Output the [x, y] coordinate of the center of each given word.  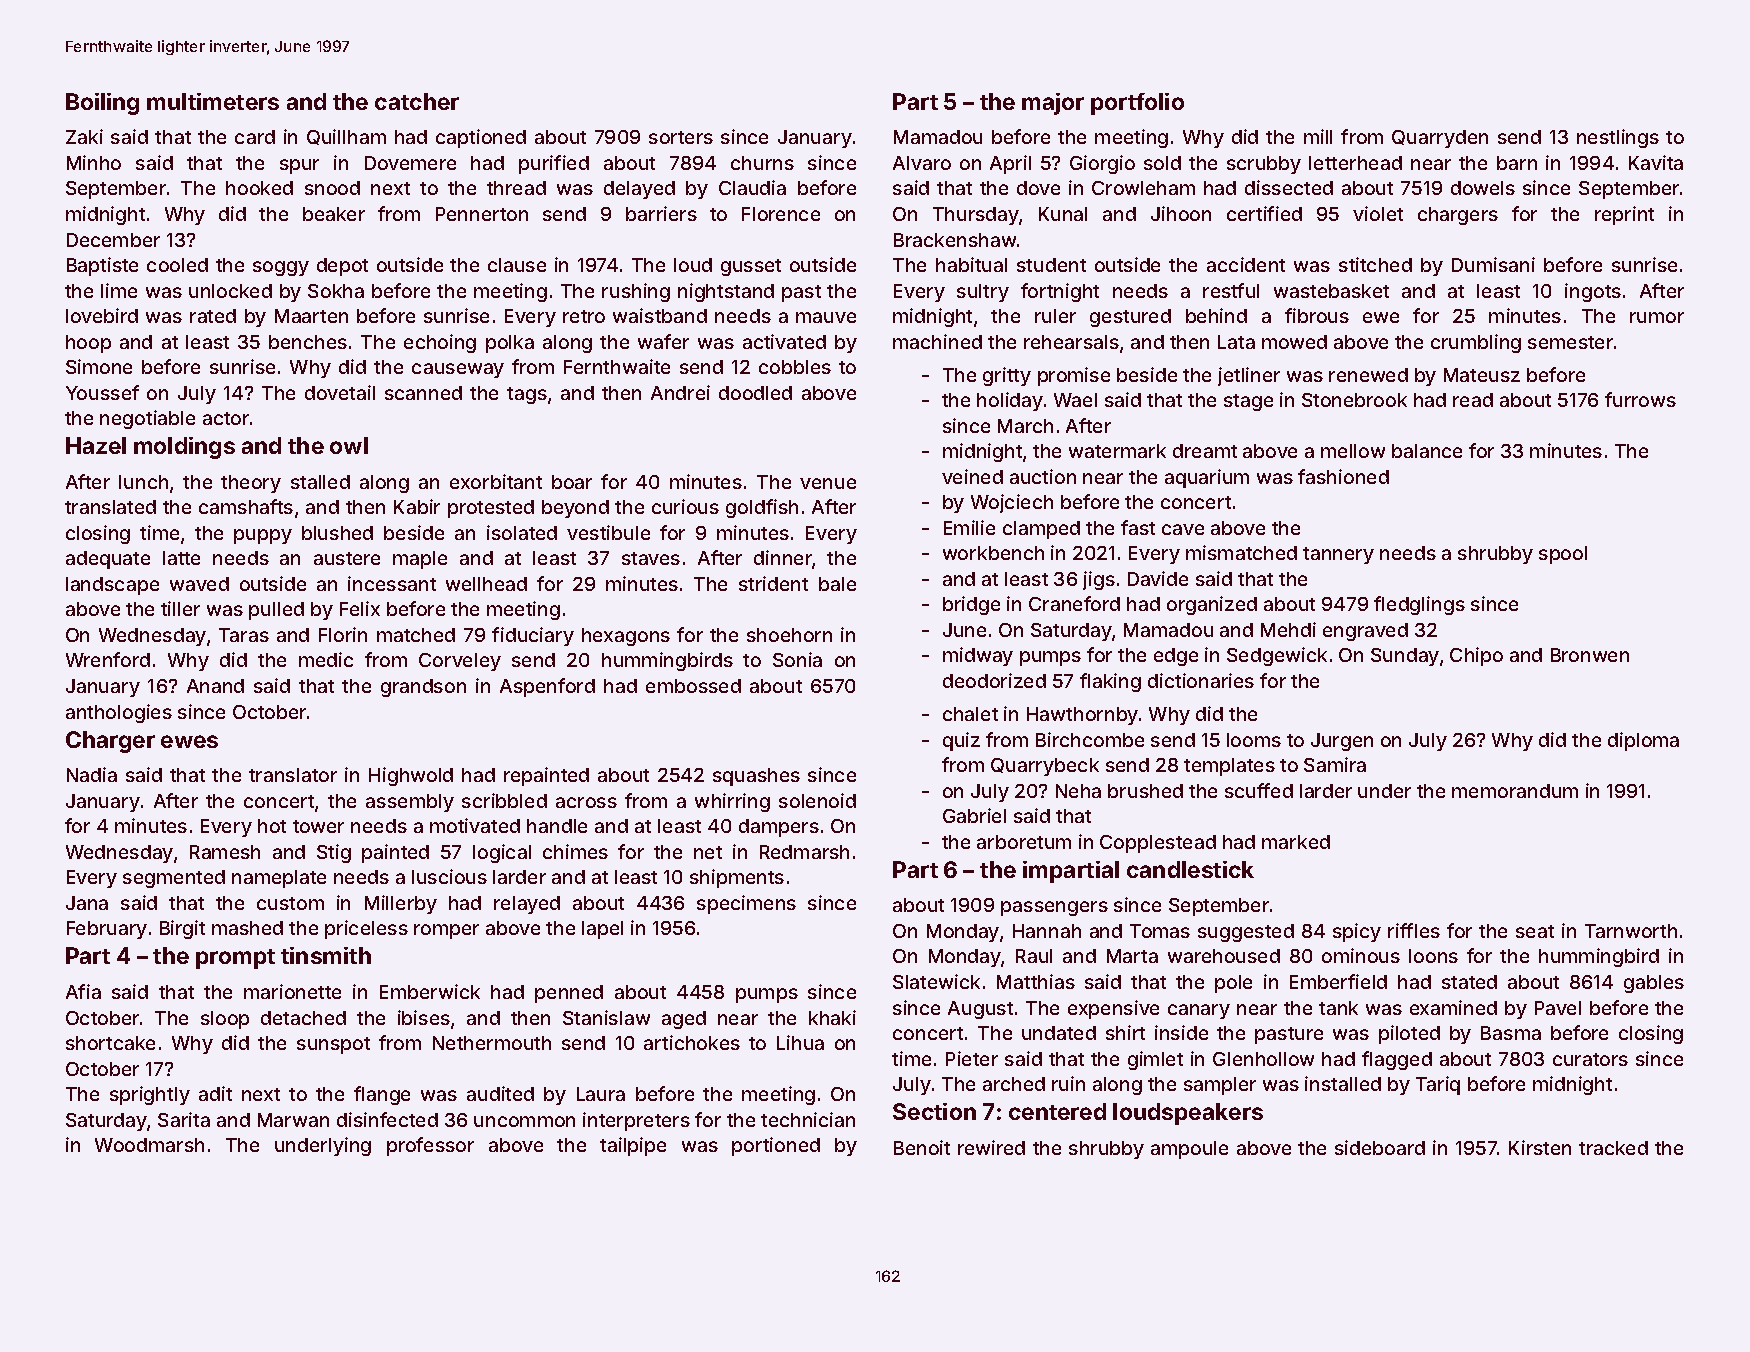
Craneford [1074, 603]
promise [1074, 376]
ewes [189, 741]
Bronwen [1590, 655]
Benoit [922, 1147]
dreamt [1205, 451]
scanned [423, 393]
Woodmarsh [149, 1145]
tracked [1613, 1148]
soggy [281, 268]
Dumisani [1493, 264]
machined [937, 341]
